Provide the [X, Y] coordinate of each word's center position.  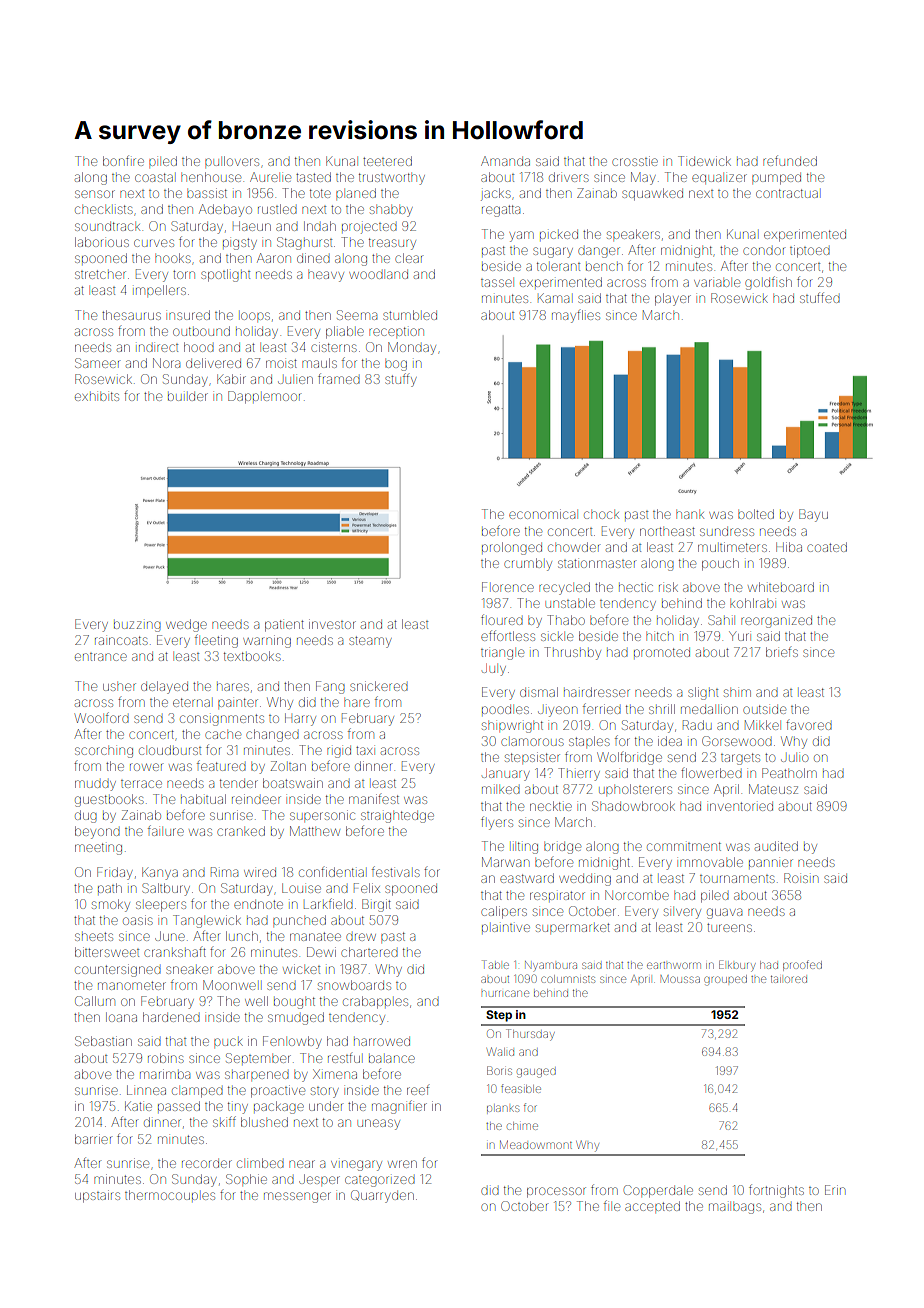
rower [146, 767]
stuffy [400, 380]
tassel [496, 283]
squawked [652, 194]
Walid [500, 1051]
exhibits [97, 396]
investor [332, 624]
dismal [539, 692]
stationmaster [597, 563]
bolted [756, 514]
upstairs [97, 1196]
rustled [277, 209]
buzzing [137, 626]
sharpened [257, 1075]
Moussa [680, 979]
